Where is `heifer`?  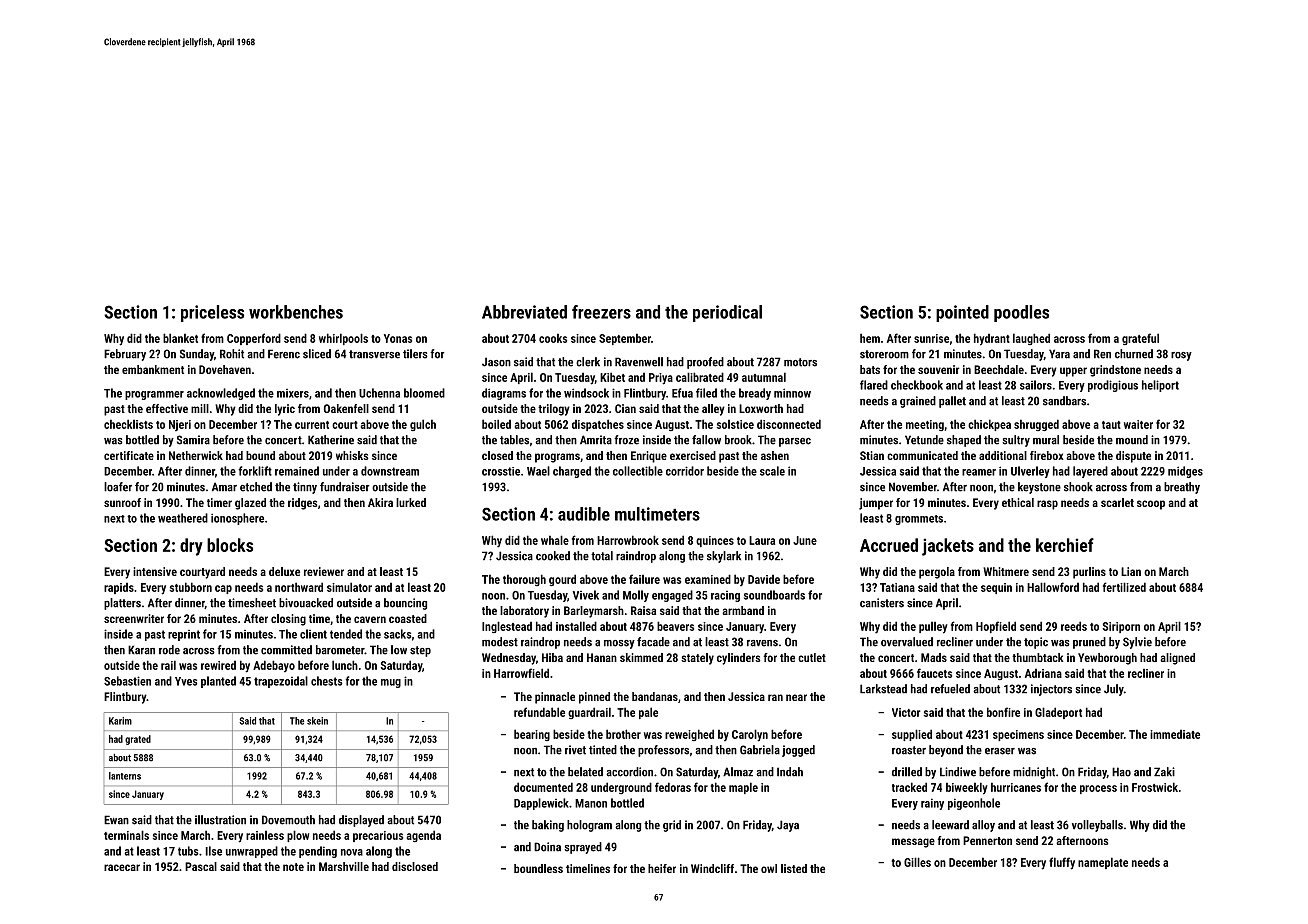 heifer is located at coordinates (662, 868).
